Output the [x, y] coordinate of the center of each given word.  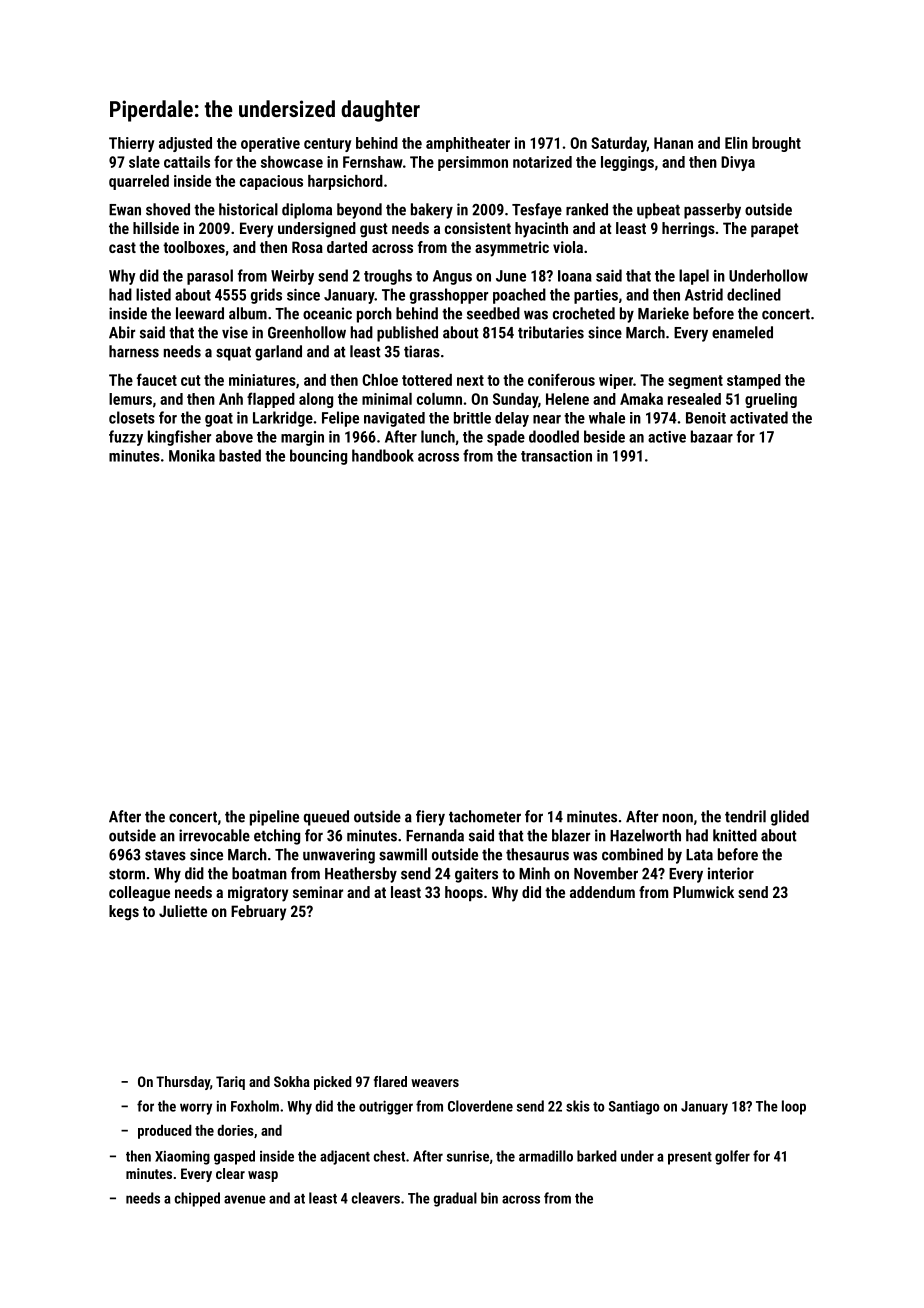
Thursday [183, 1083]
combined [632, 854]
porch [374, 315]
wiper [616, 381]
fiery [430, 818]
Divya [738, 163]
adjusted [185, 144]
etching [277, 837]
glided [790, 818]
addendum [602, 892]
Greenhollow [307, 332]
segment [695, 382]
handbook [383, 455]
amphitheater [468, 144]
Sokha [292, 1081]
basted [240, 455]
